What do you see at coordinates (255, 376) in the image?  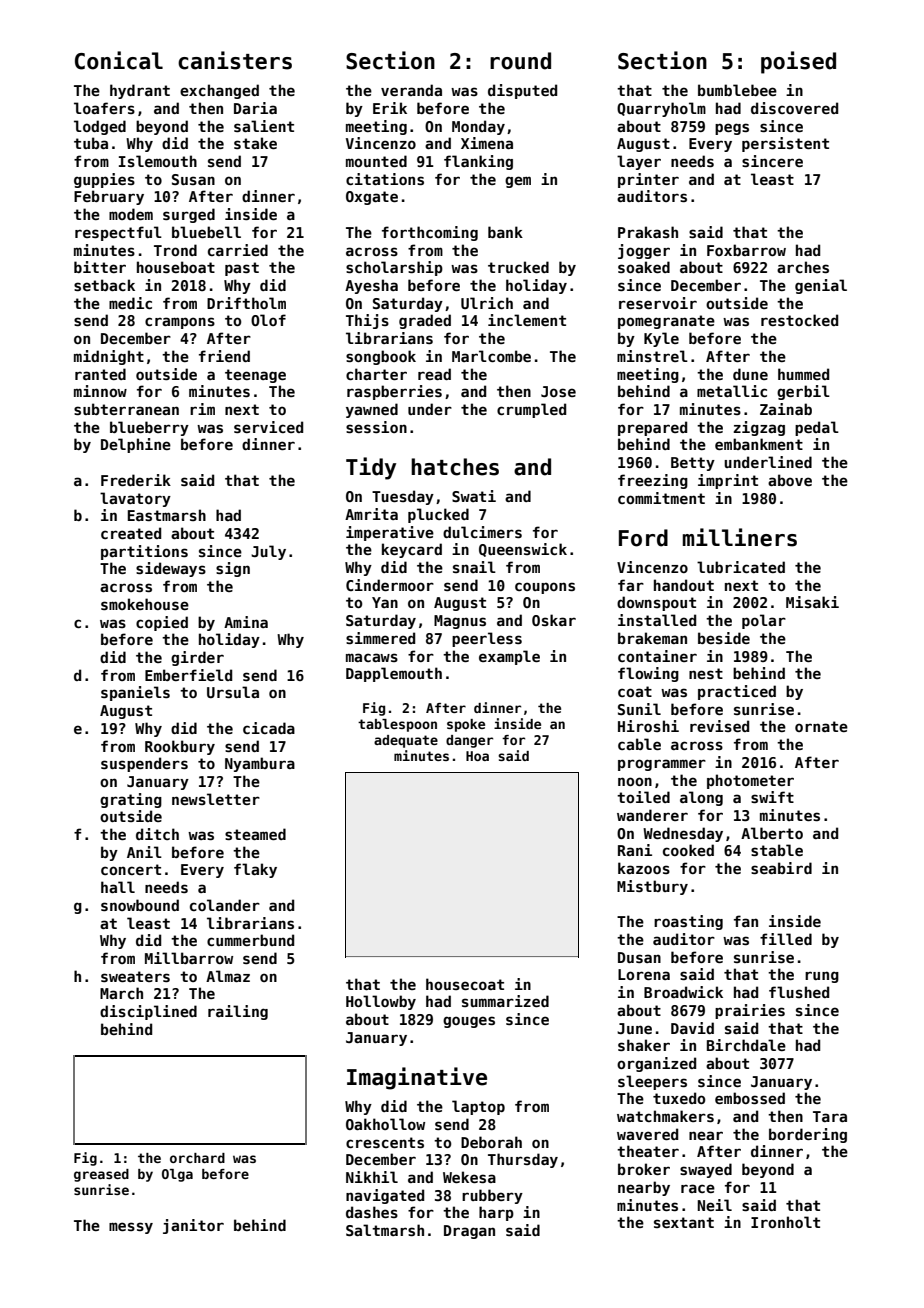 I see `teenage` at bounding box center [255, 376].
